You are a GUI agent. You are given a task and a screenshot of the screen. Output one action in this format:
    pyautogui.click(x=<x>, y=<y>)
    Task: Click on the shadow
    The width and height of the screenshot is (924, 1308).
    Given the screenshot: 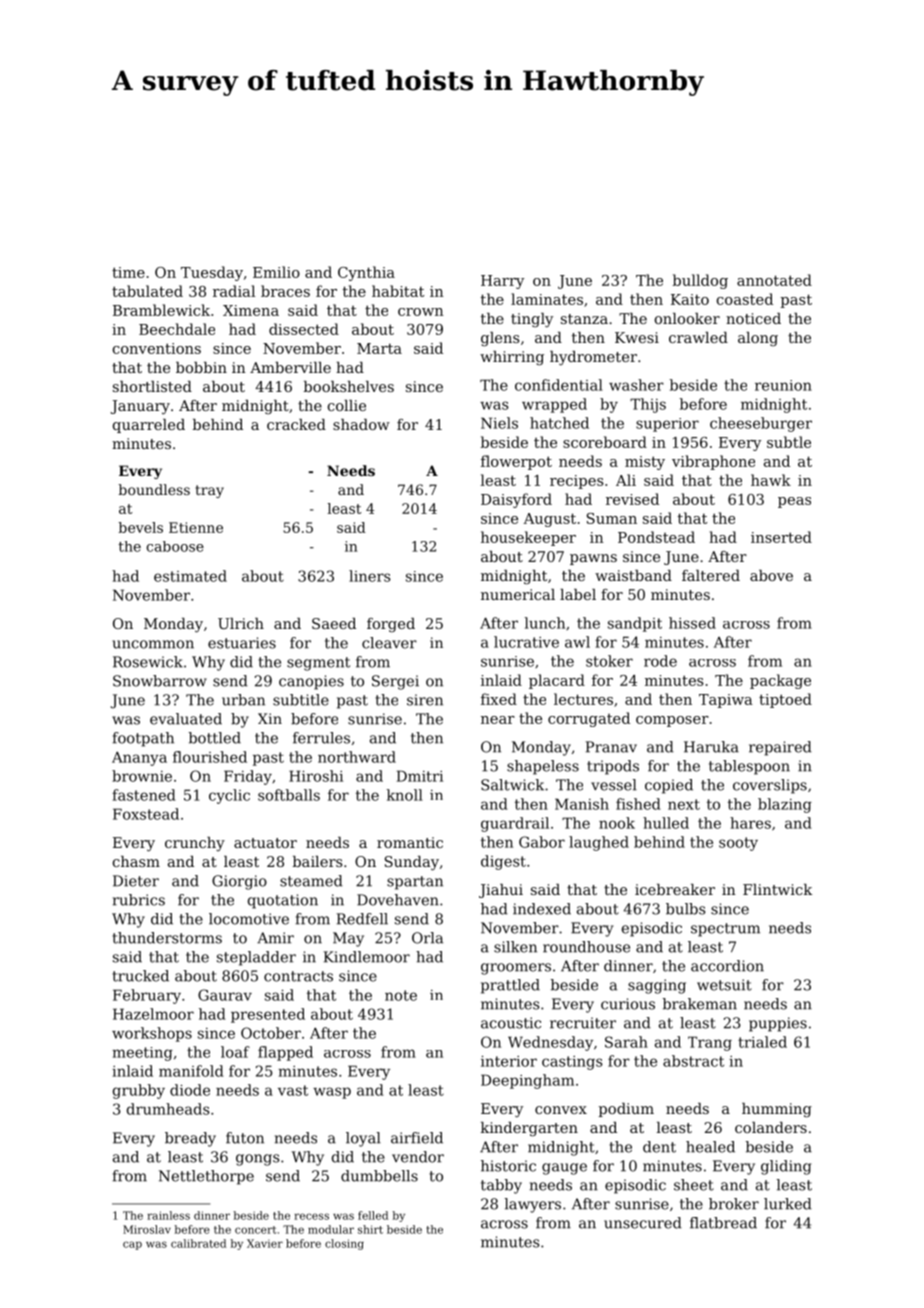 What is the action you would take?
    pyautogui.click(x=361, y=424)
